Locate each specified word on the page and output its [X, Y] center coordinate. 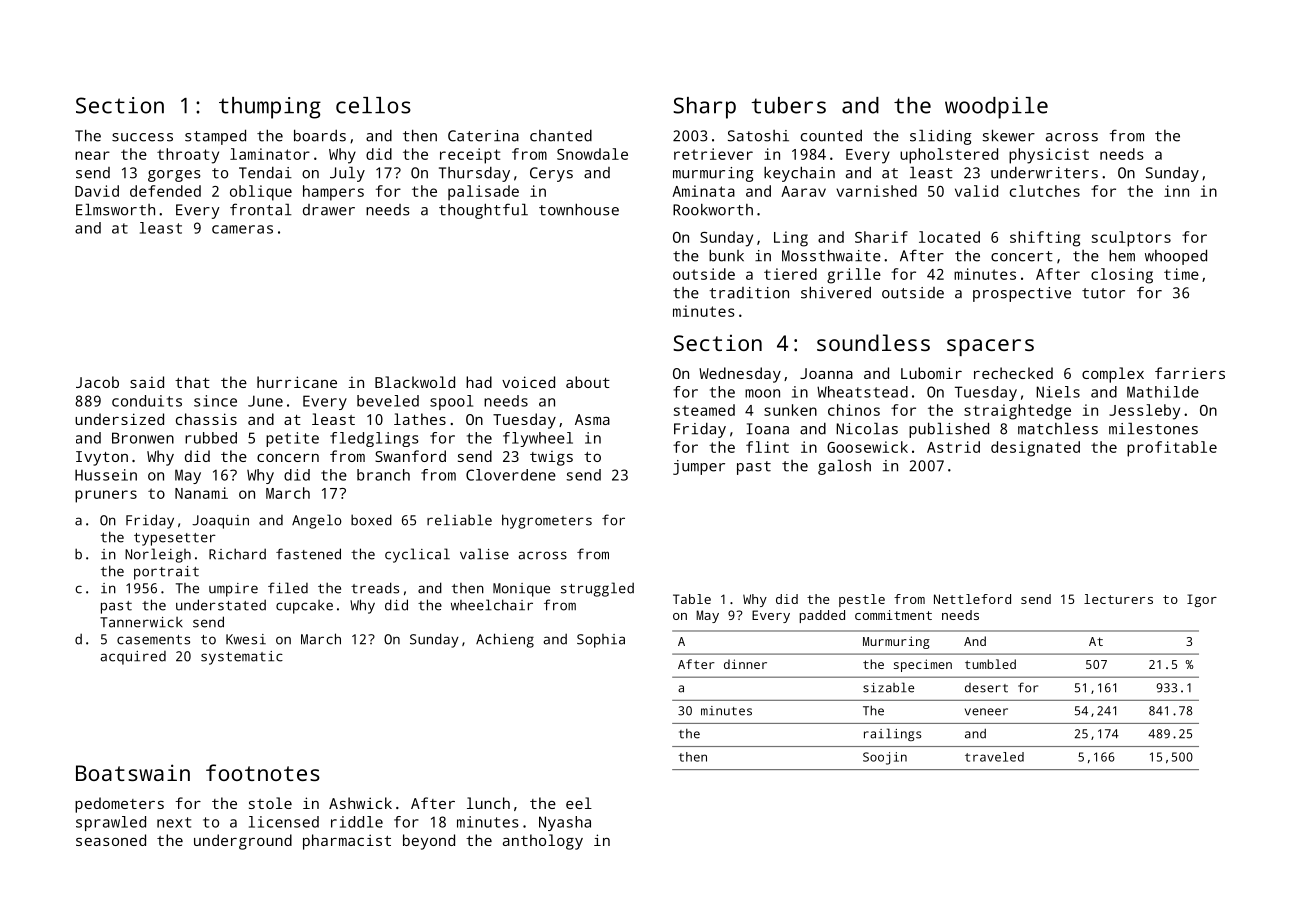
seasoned [111, 840]
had [479, 382]
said [147, 382]
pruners [106, 496]
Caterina [483, 136]
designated [1035, 449]
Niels [1058, 392]
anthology [543, 842]
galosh [844, 467]
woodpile [996, 108]
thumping [270, 108]
